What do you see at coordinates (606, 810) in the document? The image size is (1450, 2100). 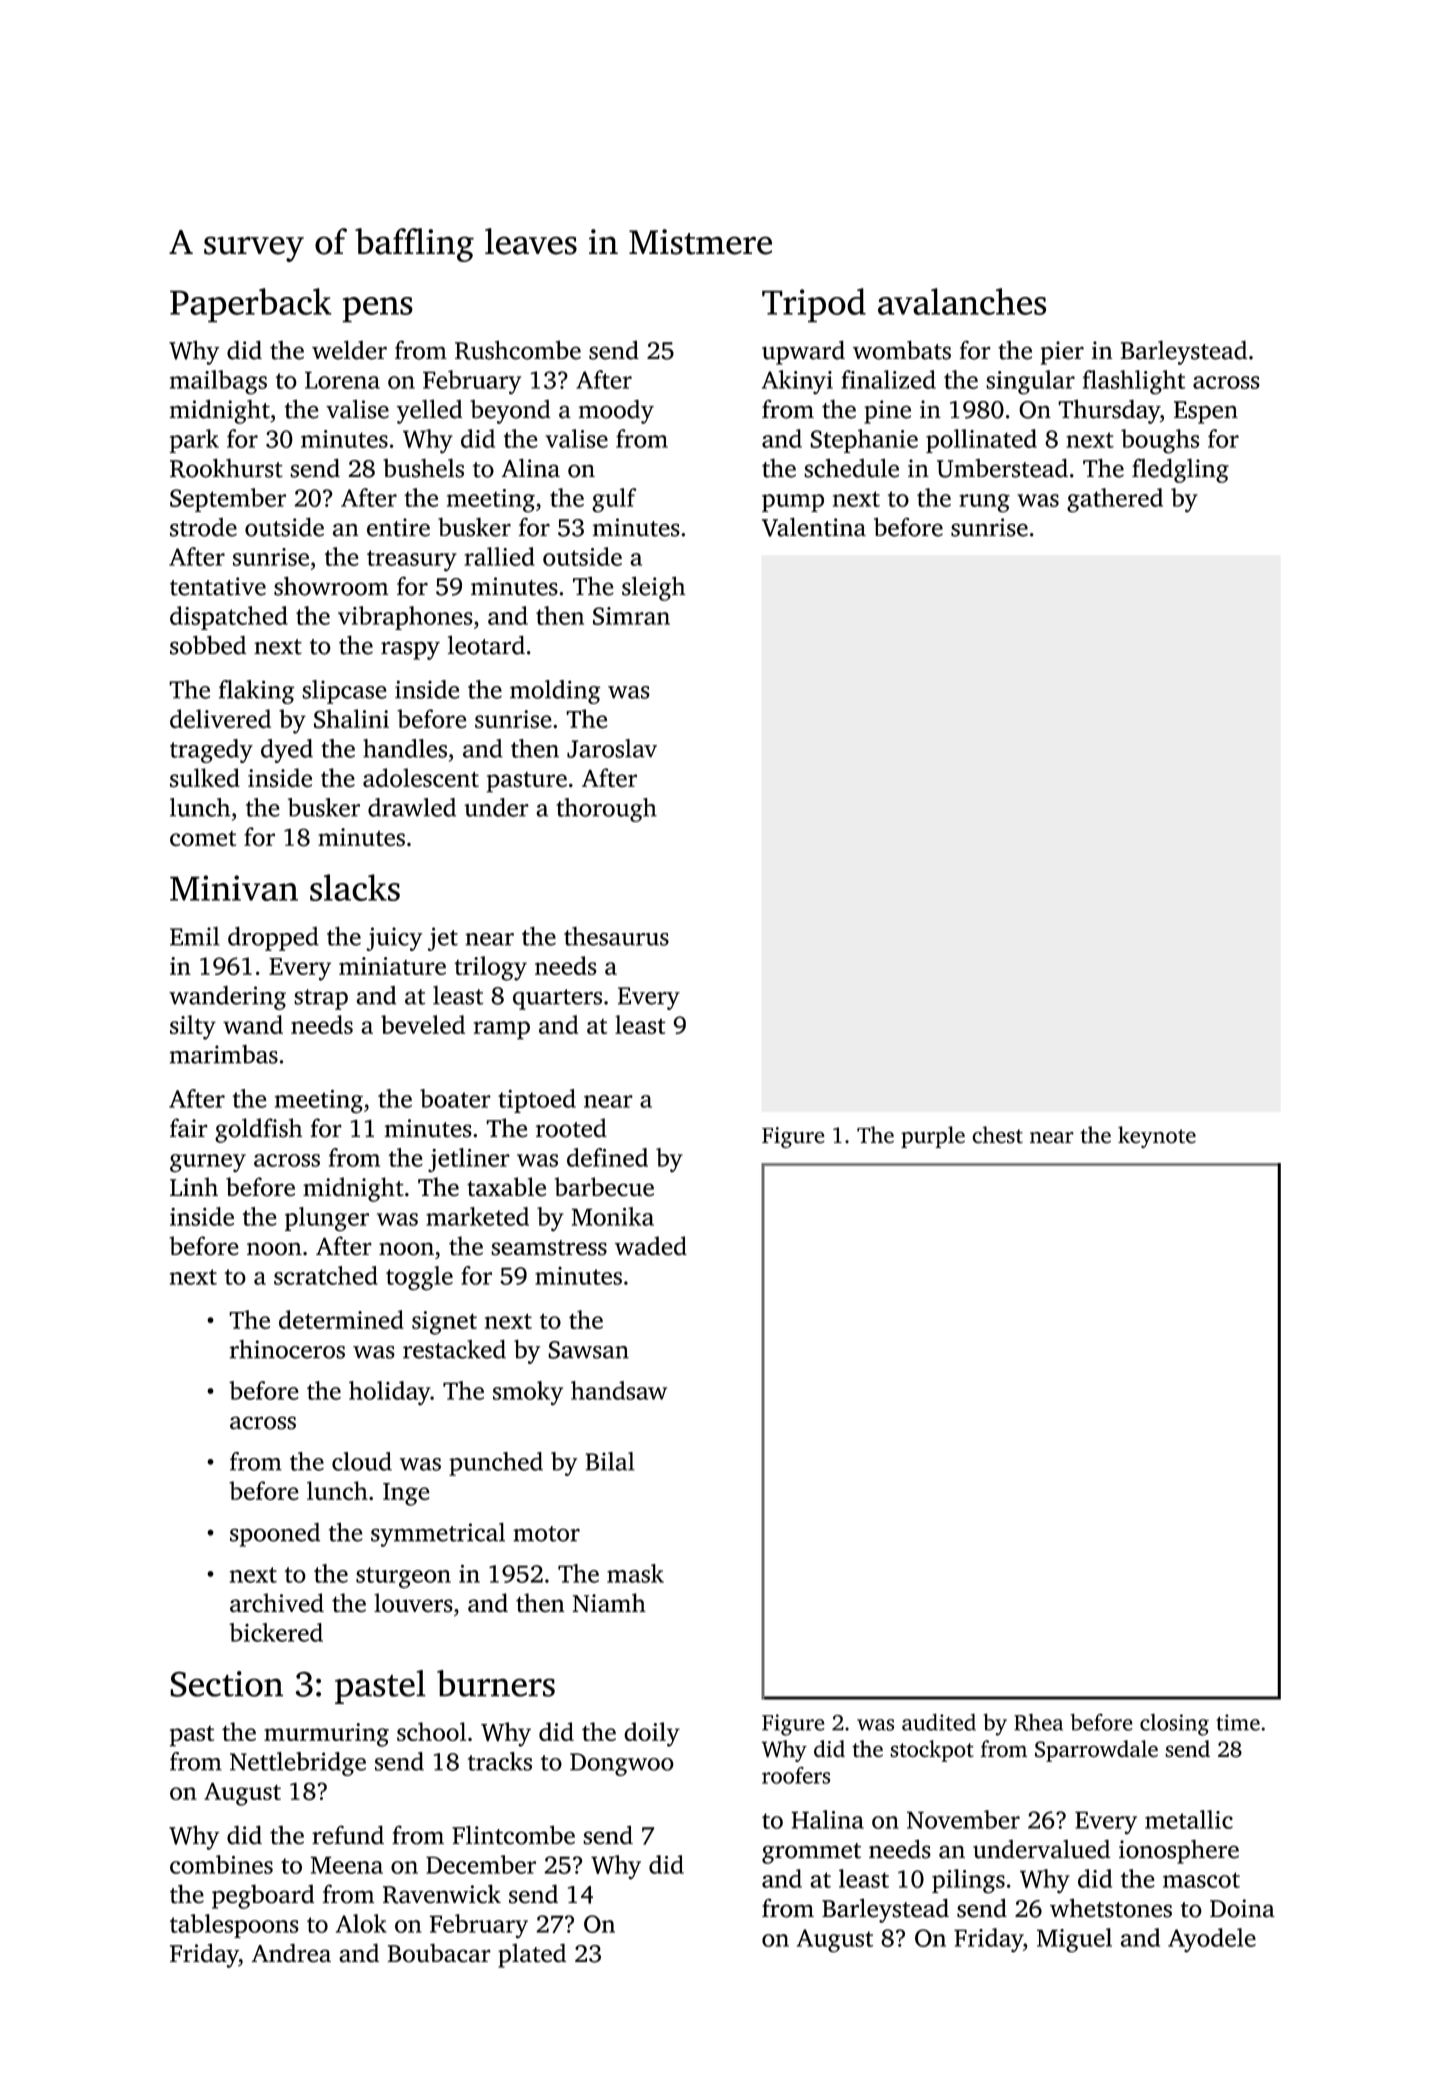 I see `thorough` at bounding box center [606, 810].
